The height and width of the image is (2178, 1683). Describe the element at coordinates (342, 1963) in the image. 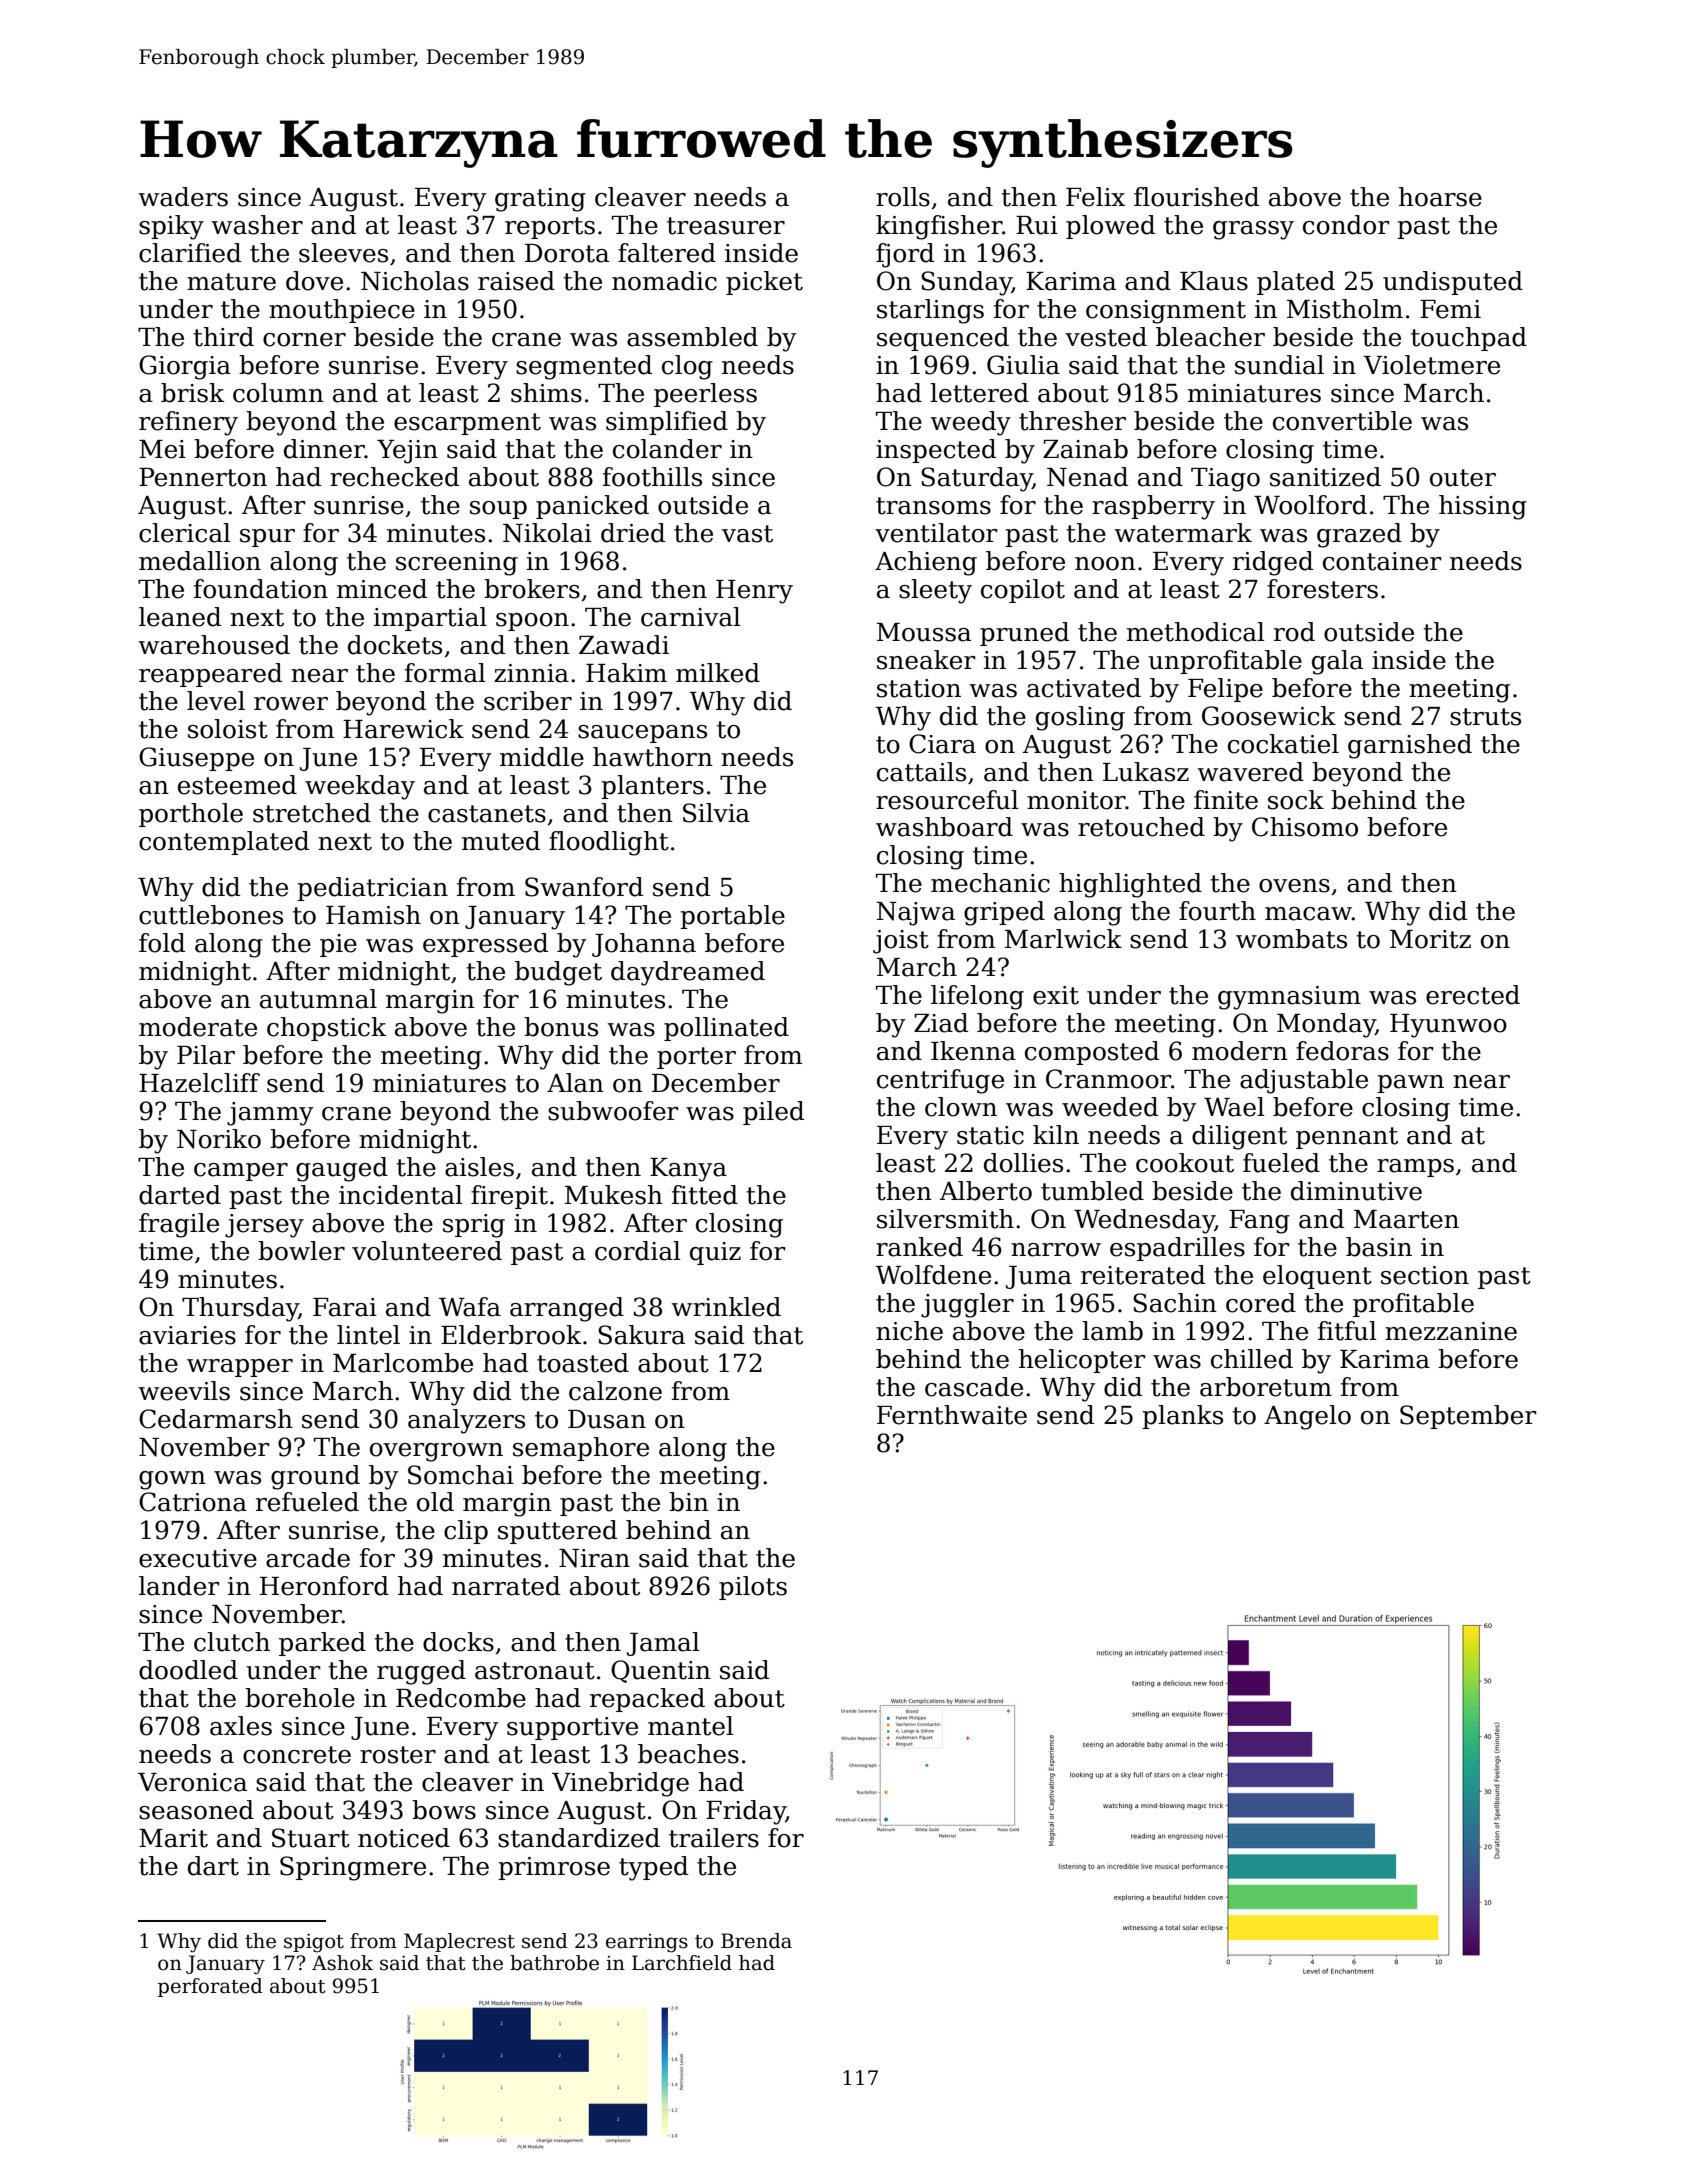

I see `Ashok` at that location.
